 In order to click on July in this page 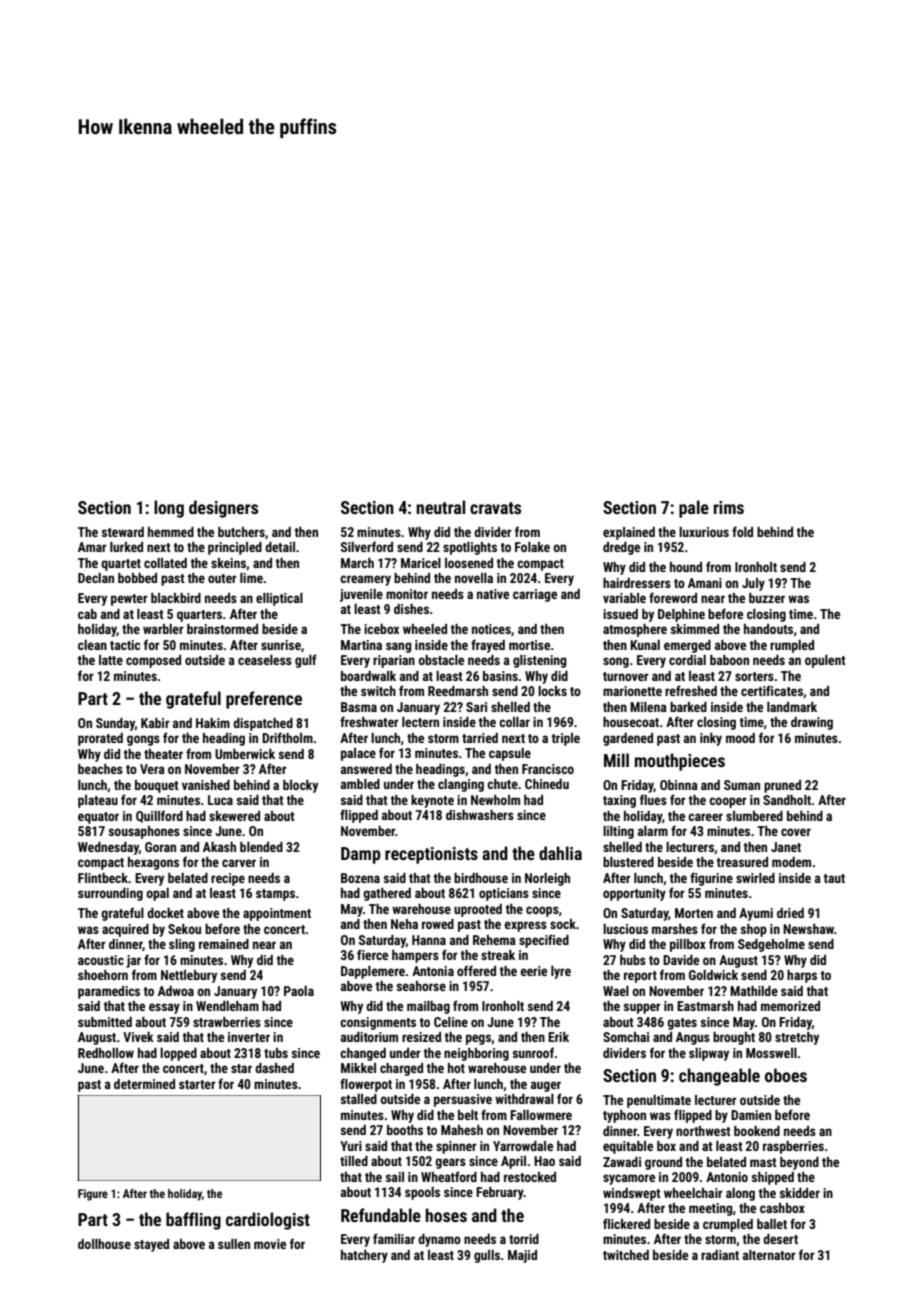, I will do `click(753, 584)`.
